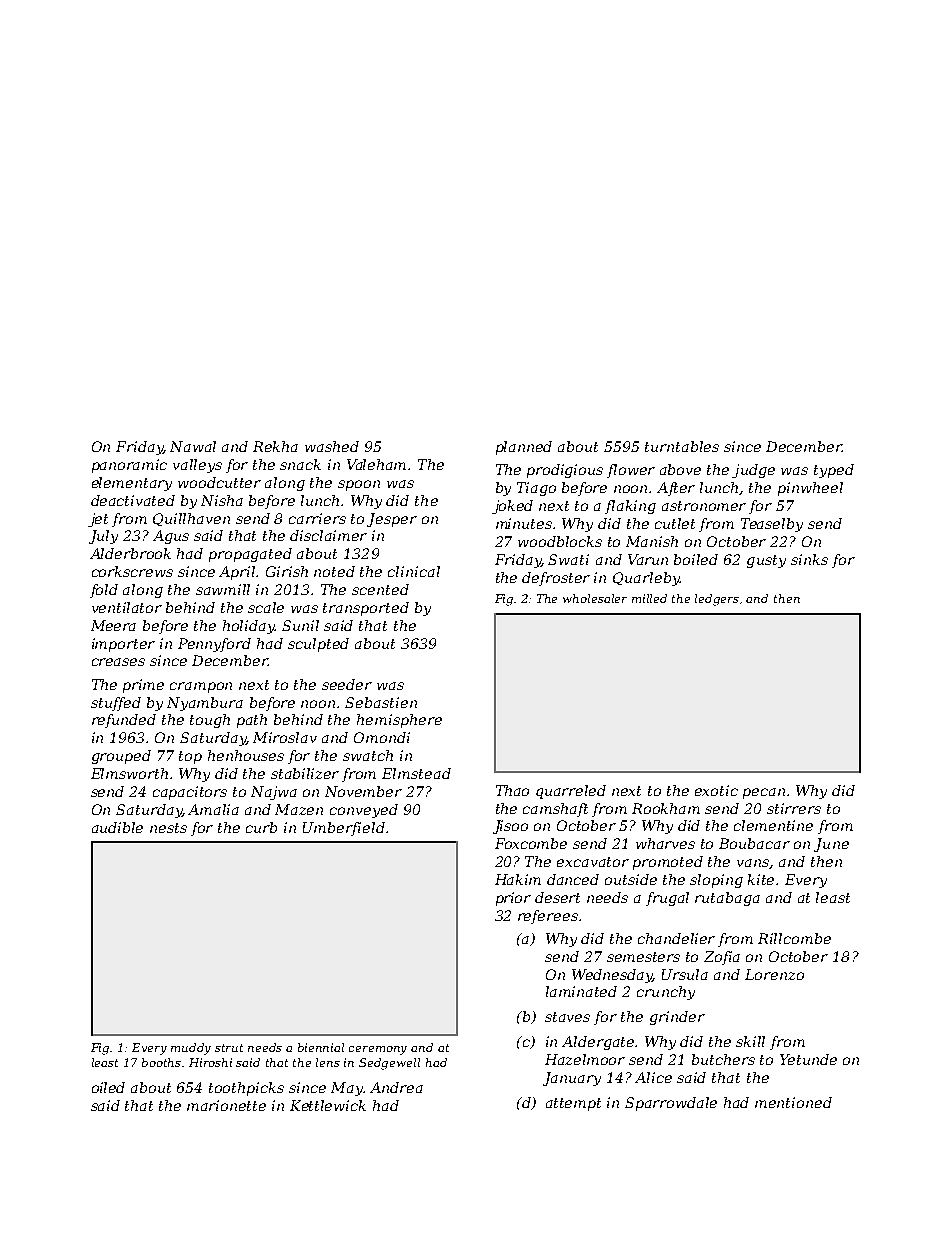  What do you see at coordinates (573, 1104) in the screenshot?
I see `attempt` at bounding box center [573, 1104].
